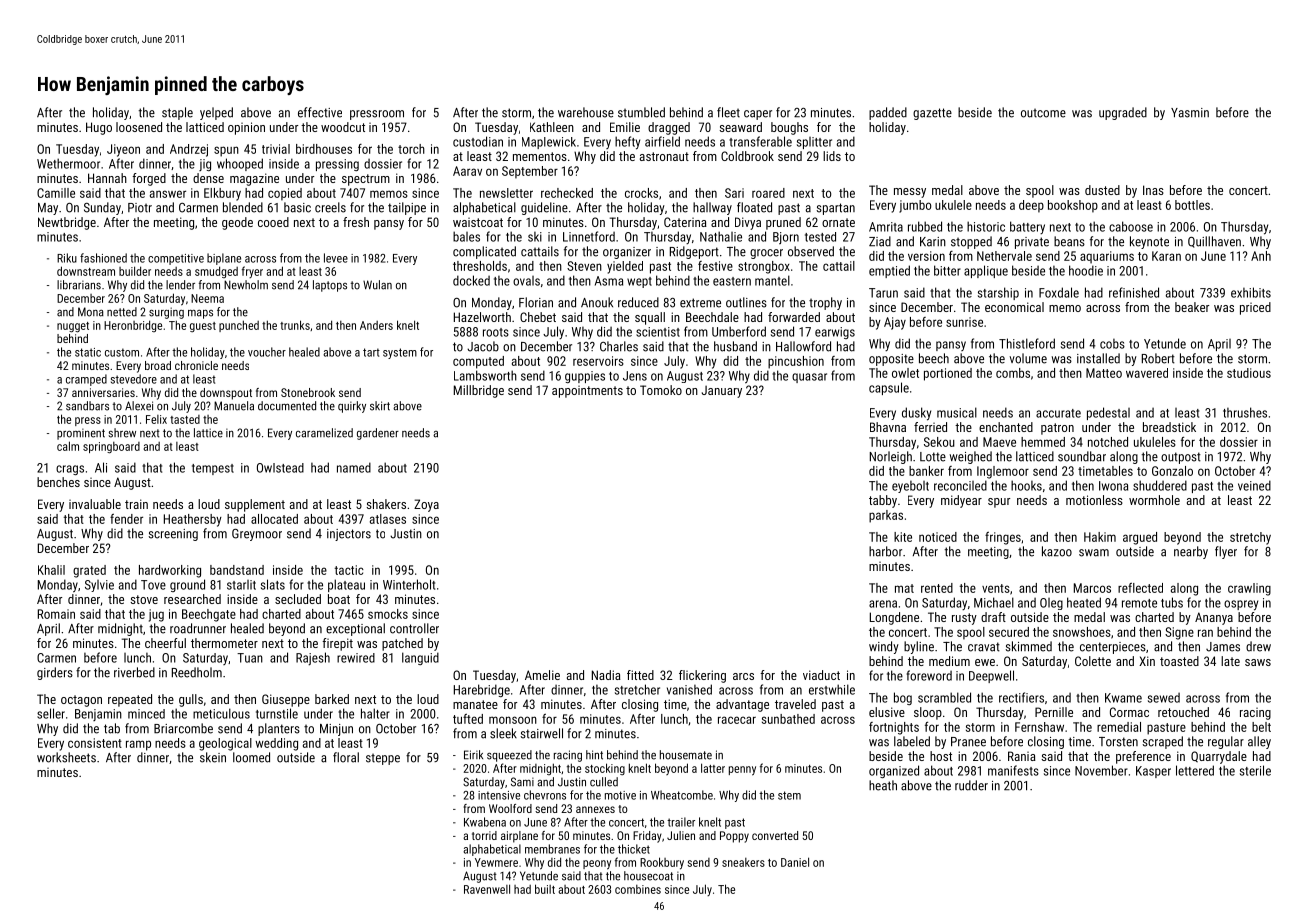 Image resolution: width=1308 pixels, height=924 pixels. Describe the element at coordinates (95, 504) in the screenshot. I see `invaluable` at that location.
